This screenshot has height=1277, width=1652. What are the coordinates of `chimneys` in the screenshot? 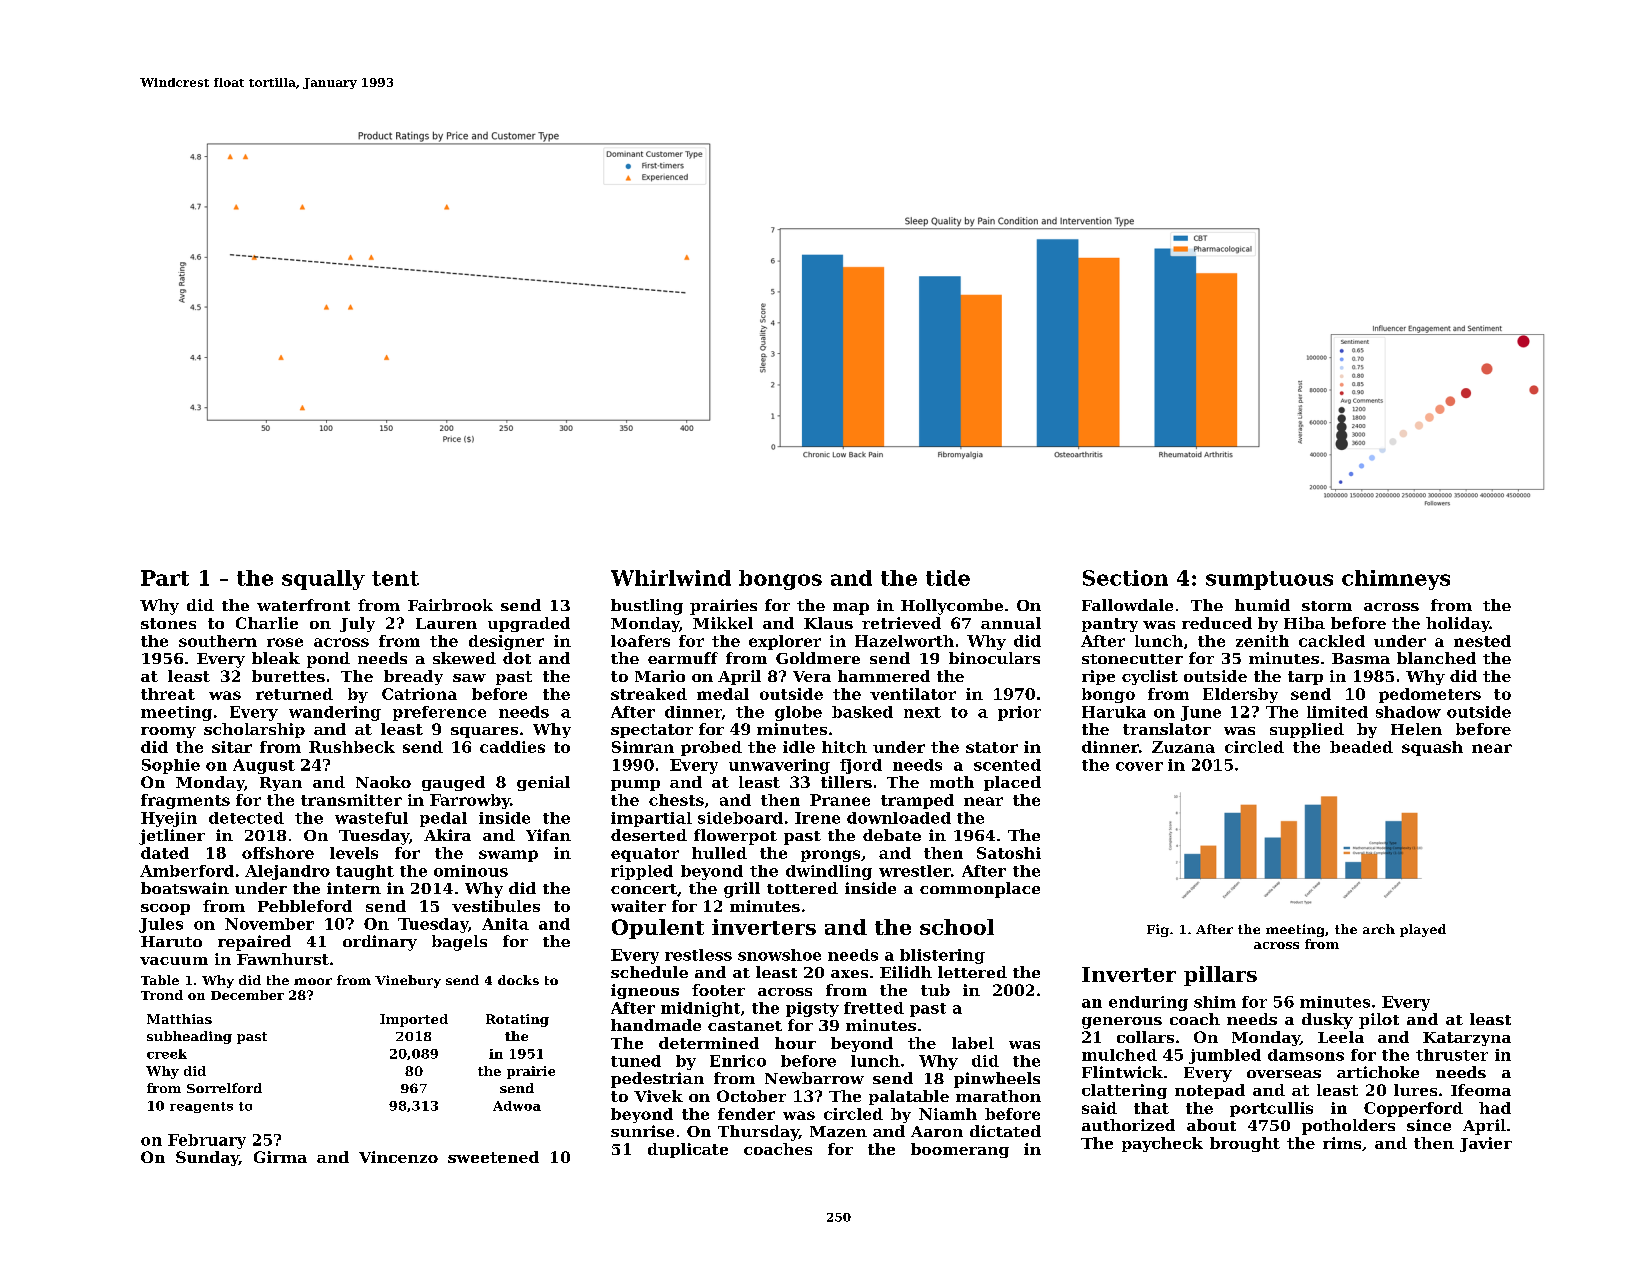 It's located at (1396, 580).
